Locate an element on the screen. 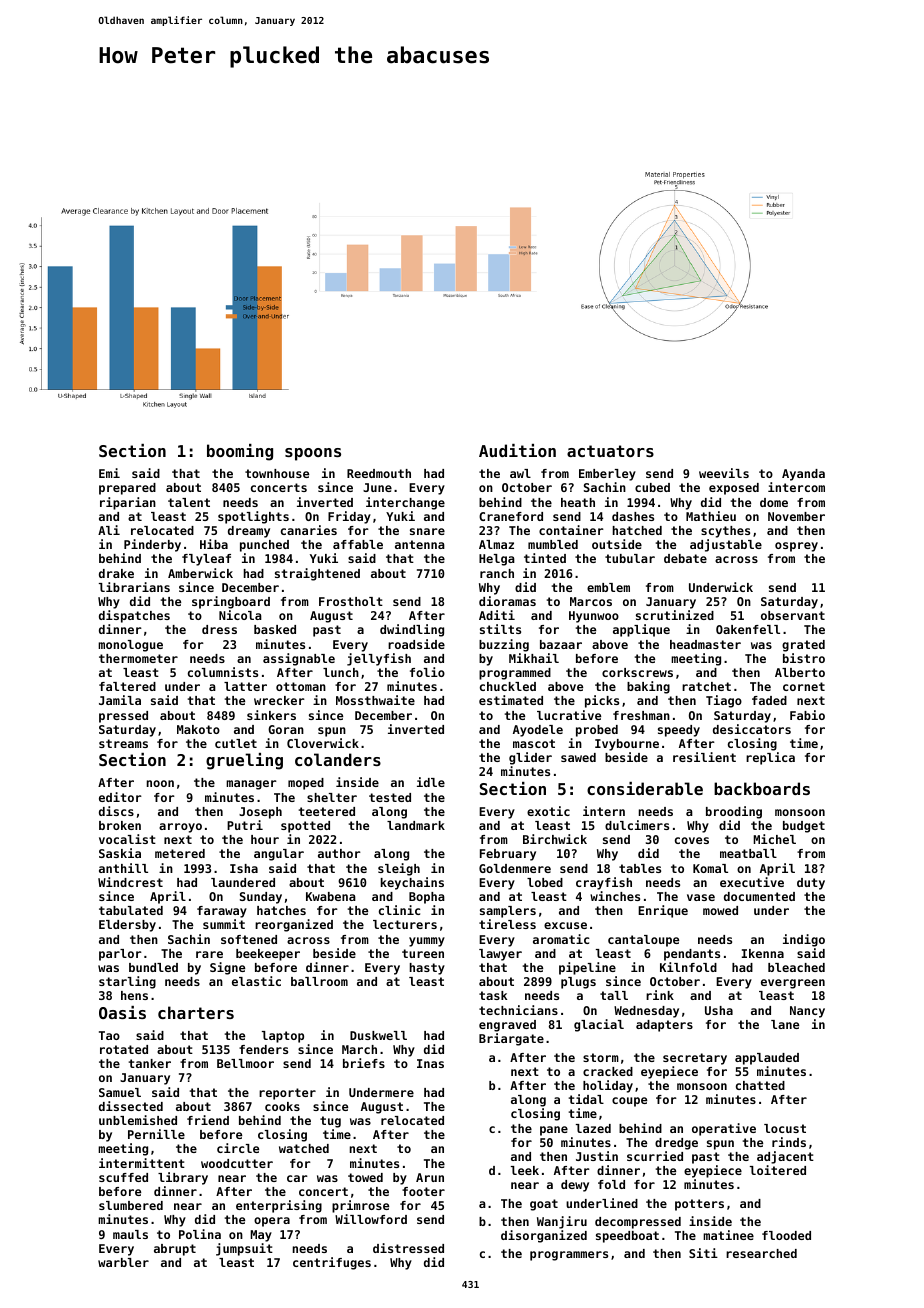 This screenshot has width=924, height=1308. Mossthwaite is located at coordinates (375, 700).
